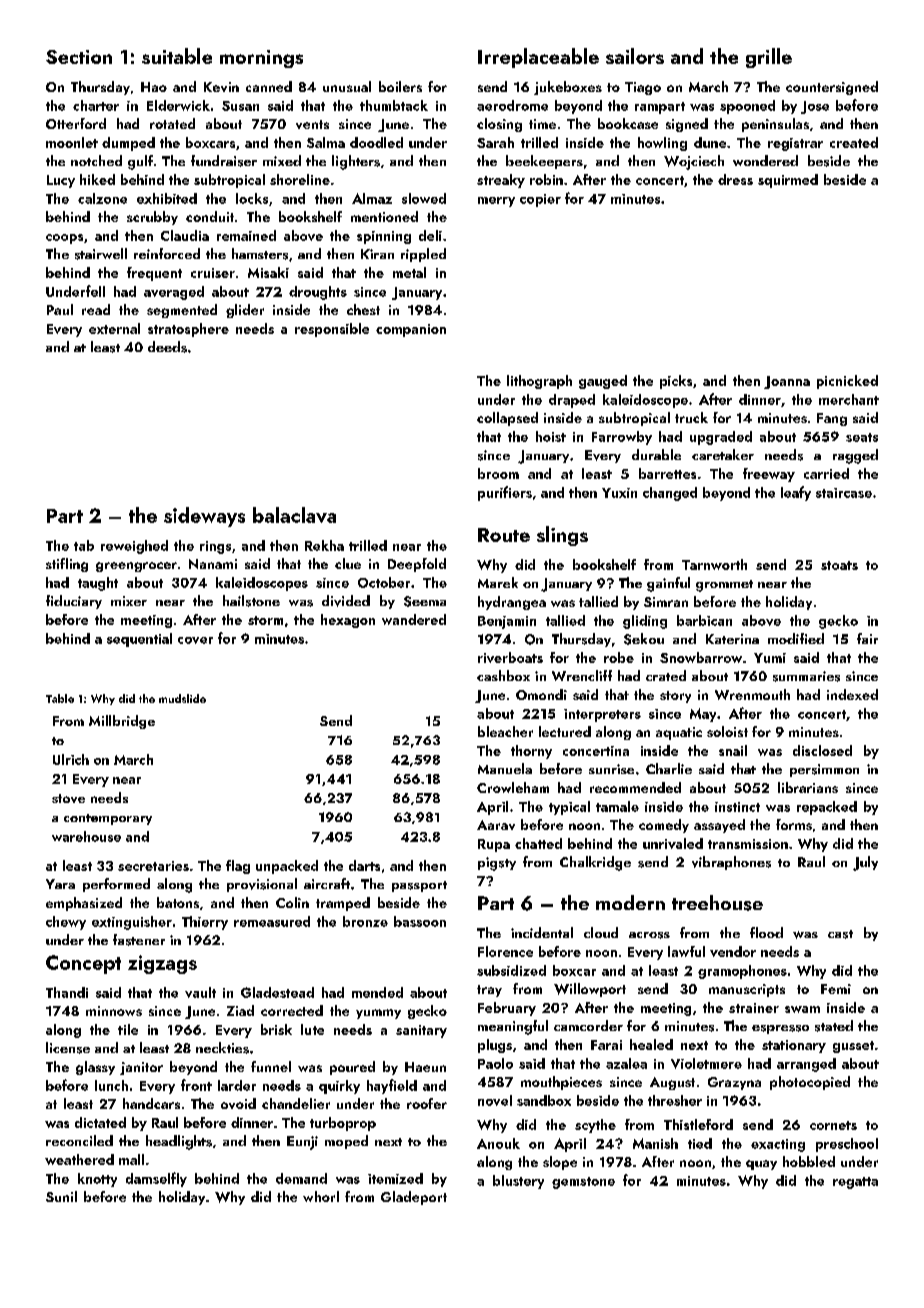 The image size is (924, 1308). I want to click on squirmed, so click(788, 181).
